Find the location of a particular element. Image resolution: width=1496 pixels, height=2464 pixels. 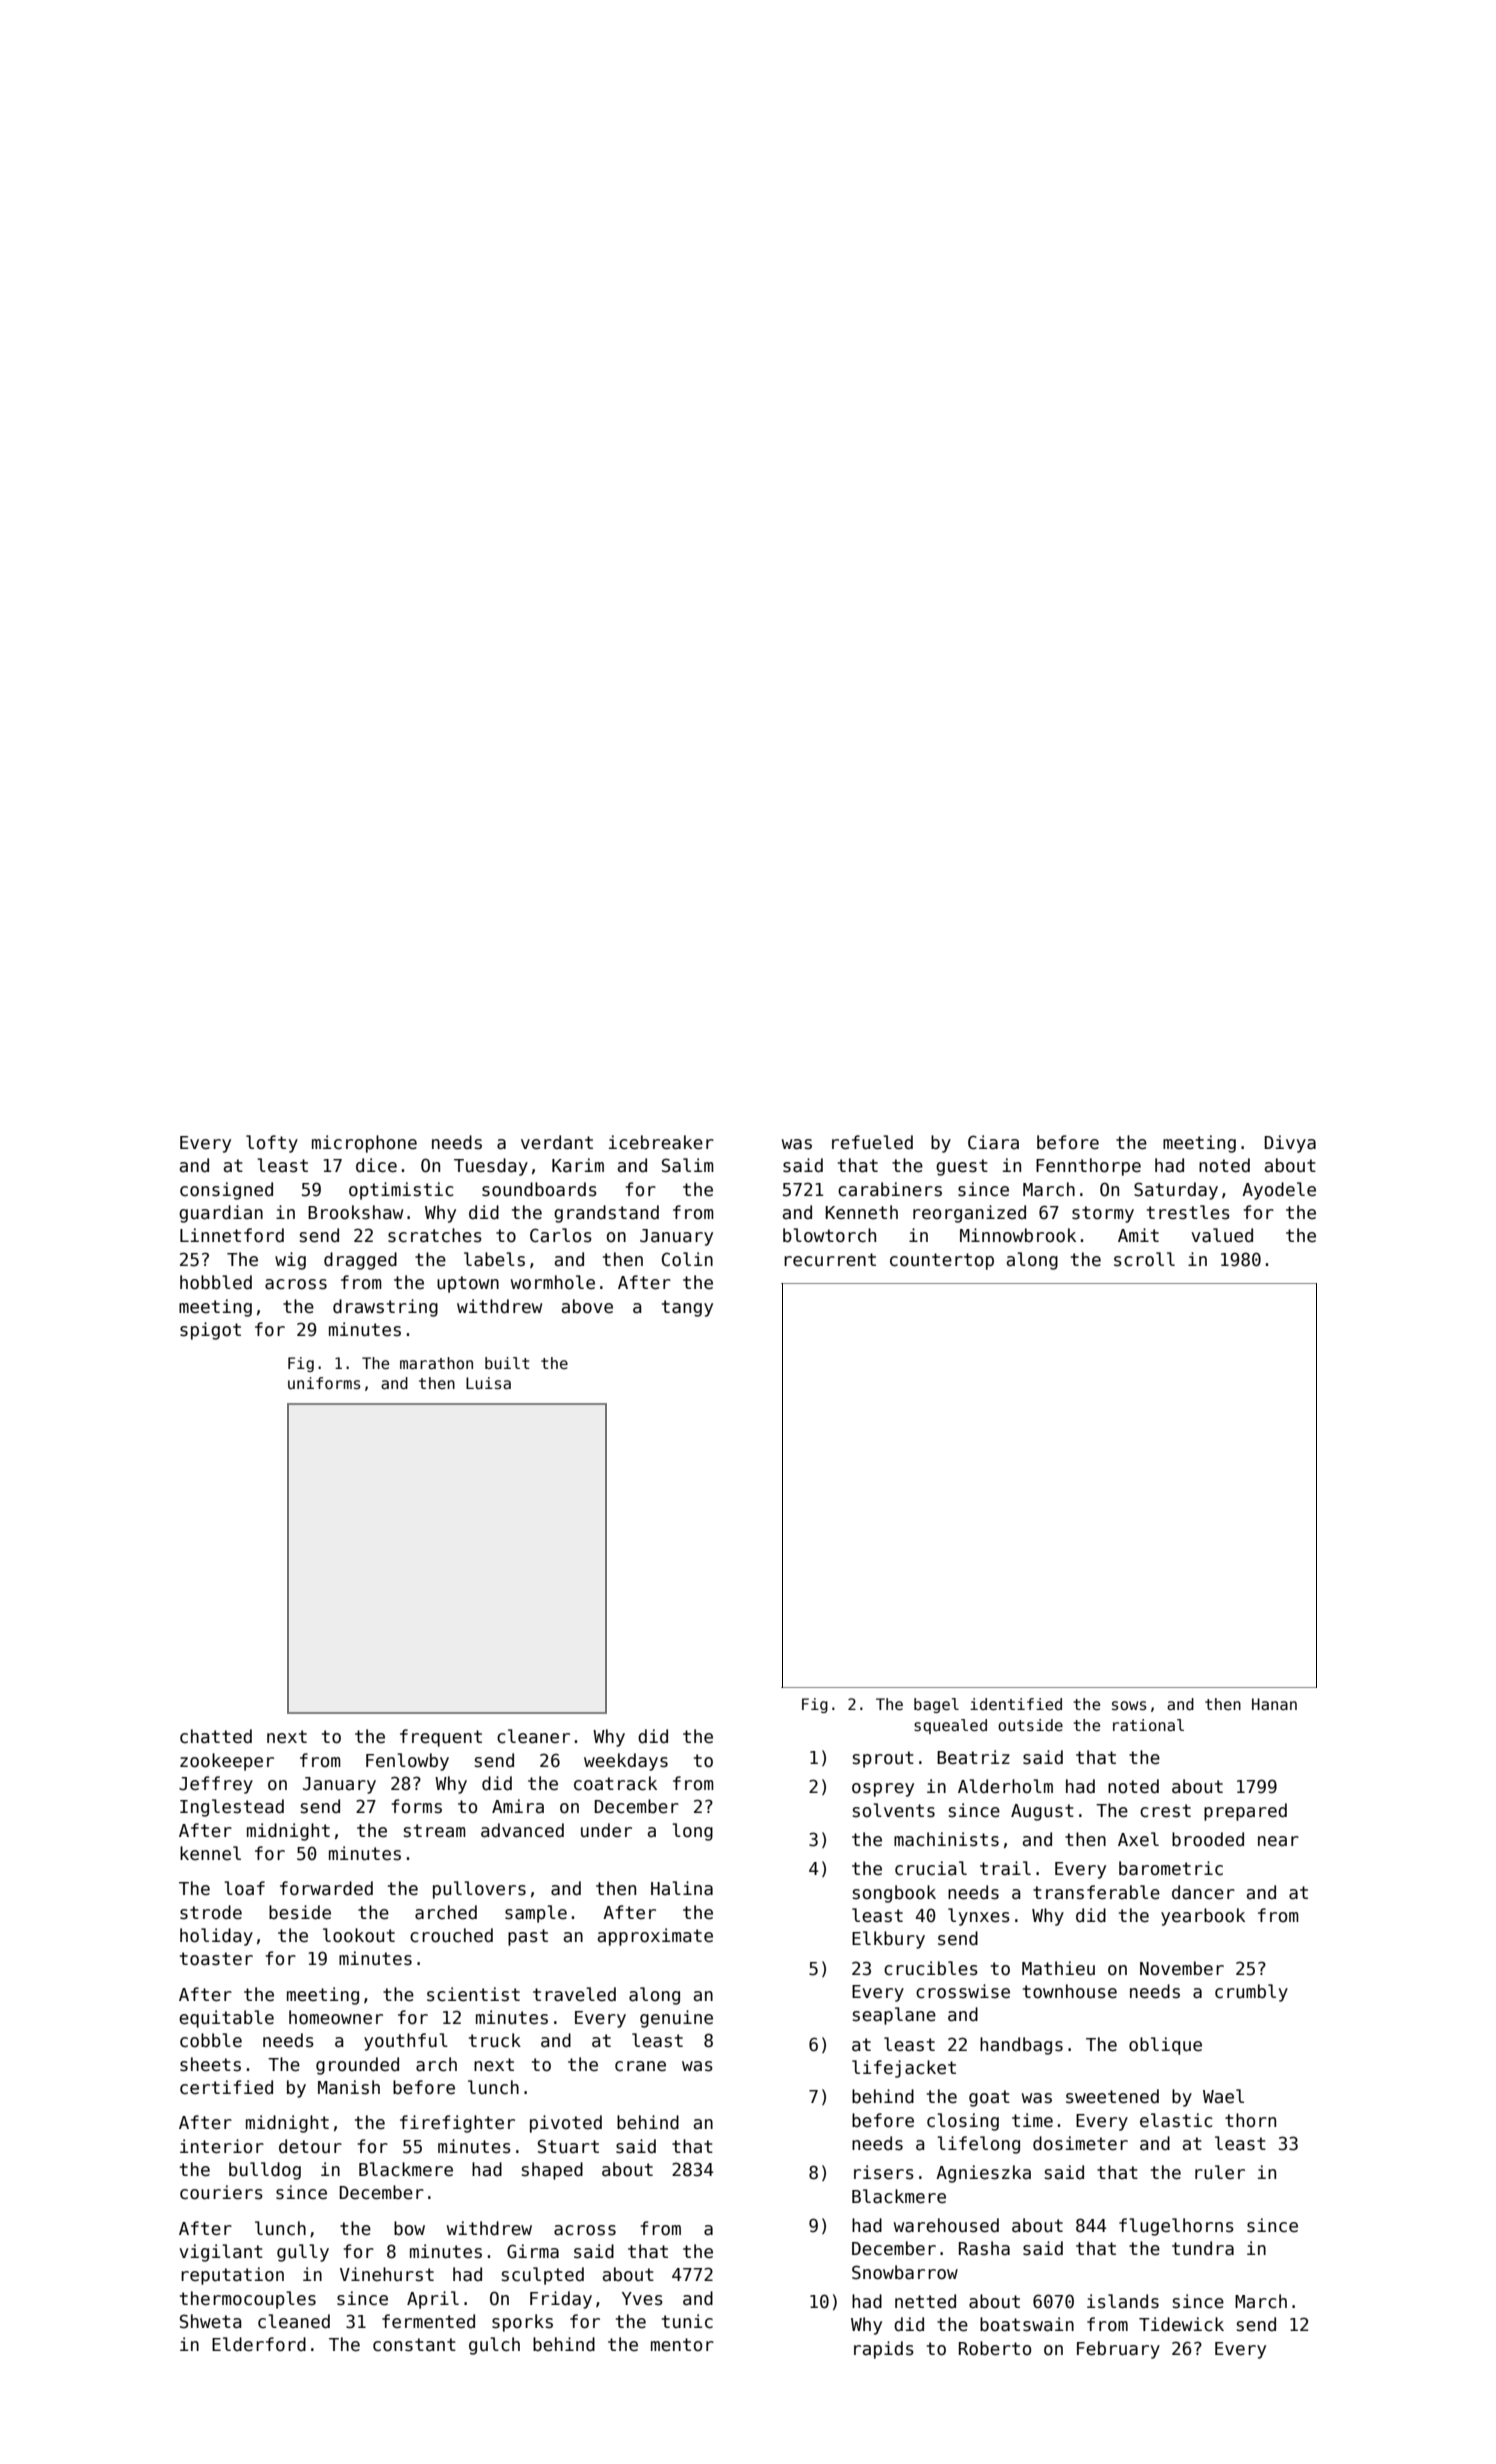

scroll is located at coordinates (1144, 1259).
